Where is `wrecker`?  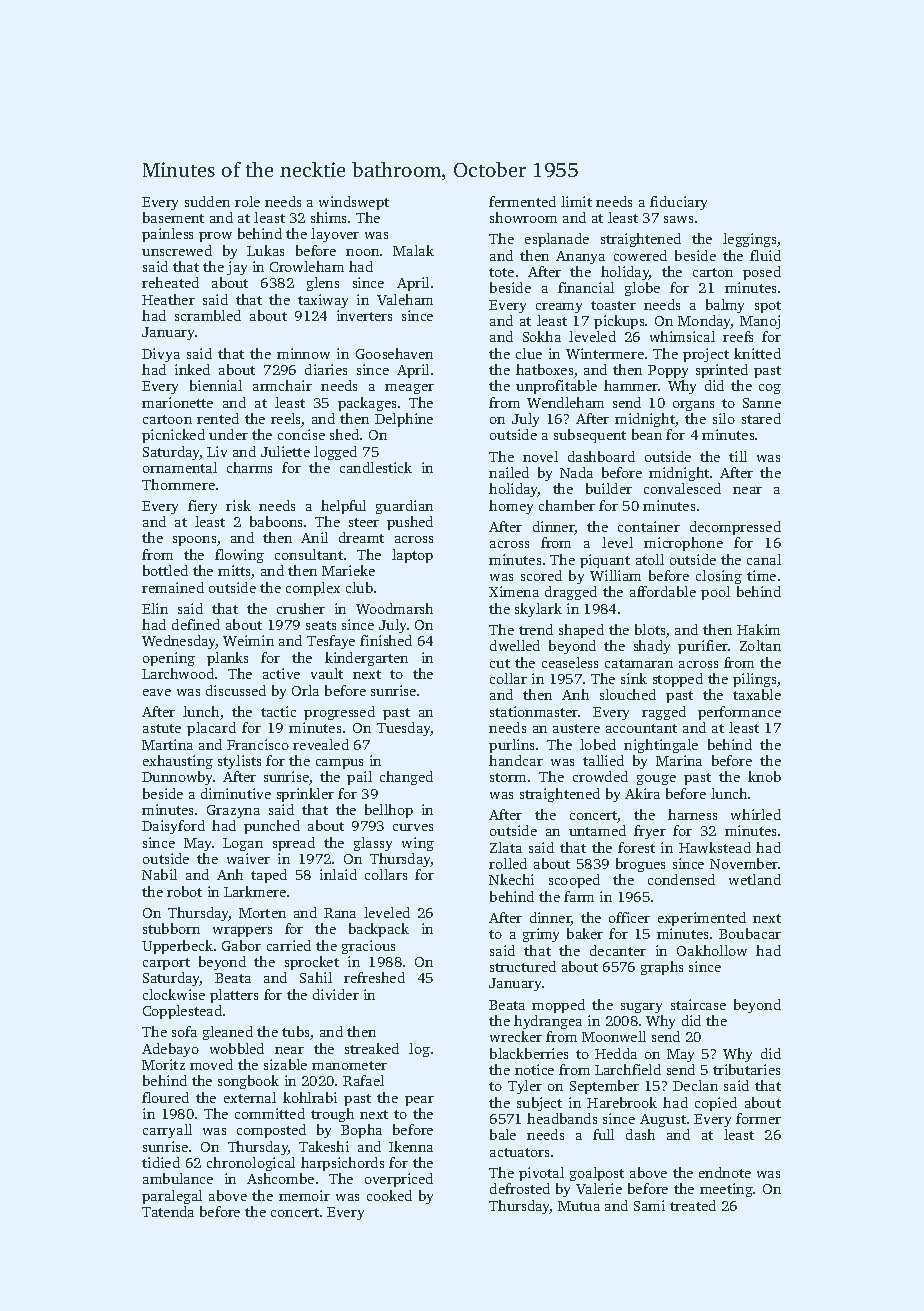 wrecker is located at coordinates (516, 1036).
